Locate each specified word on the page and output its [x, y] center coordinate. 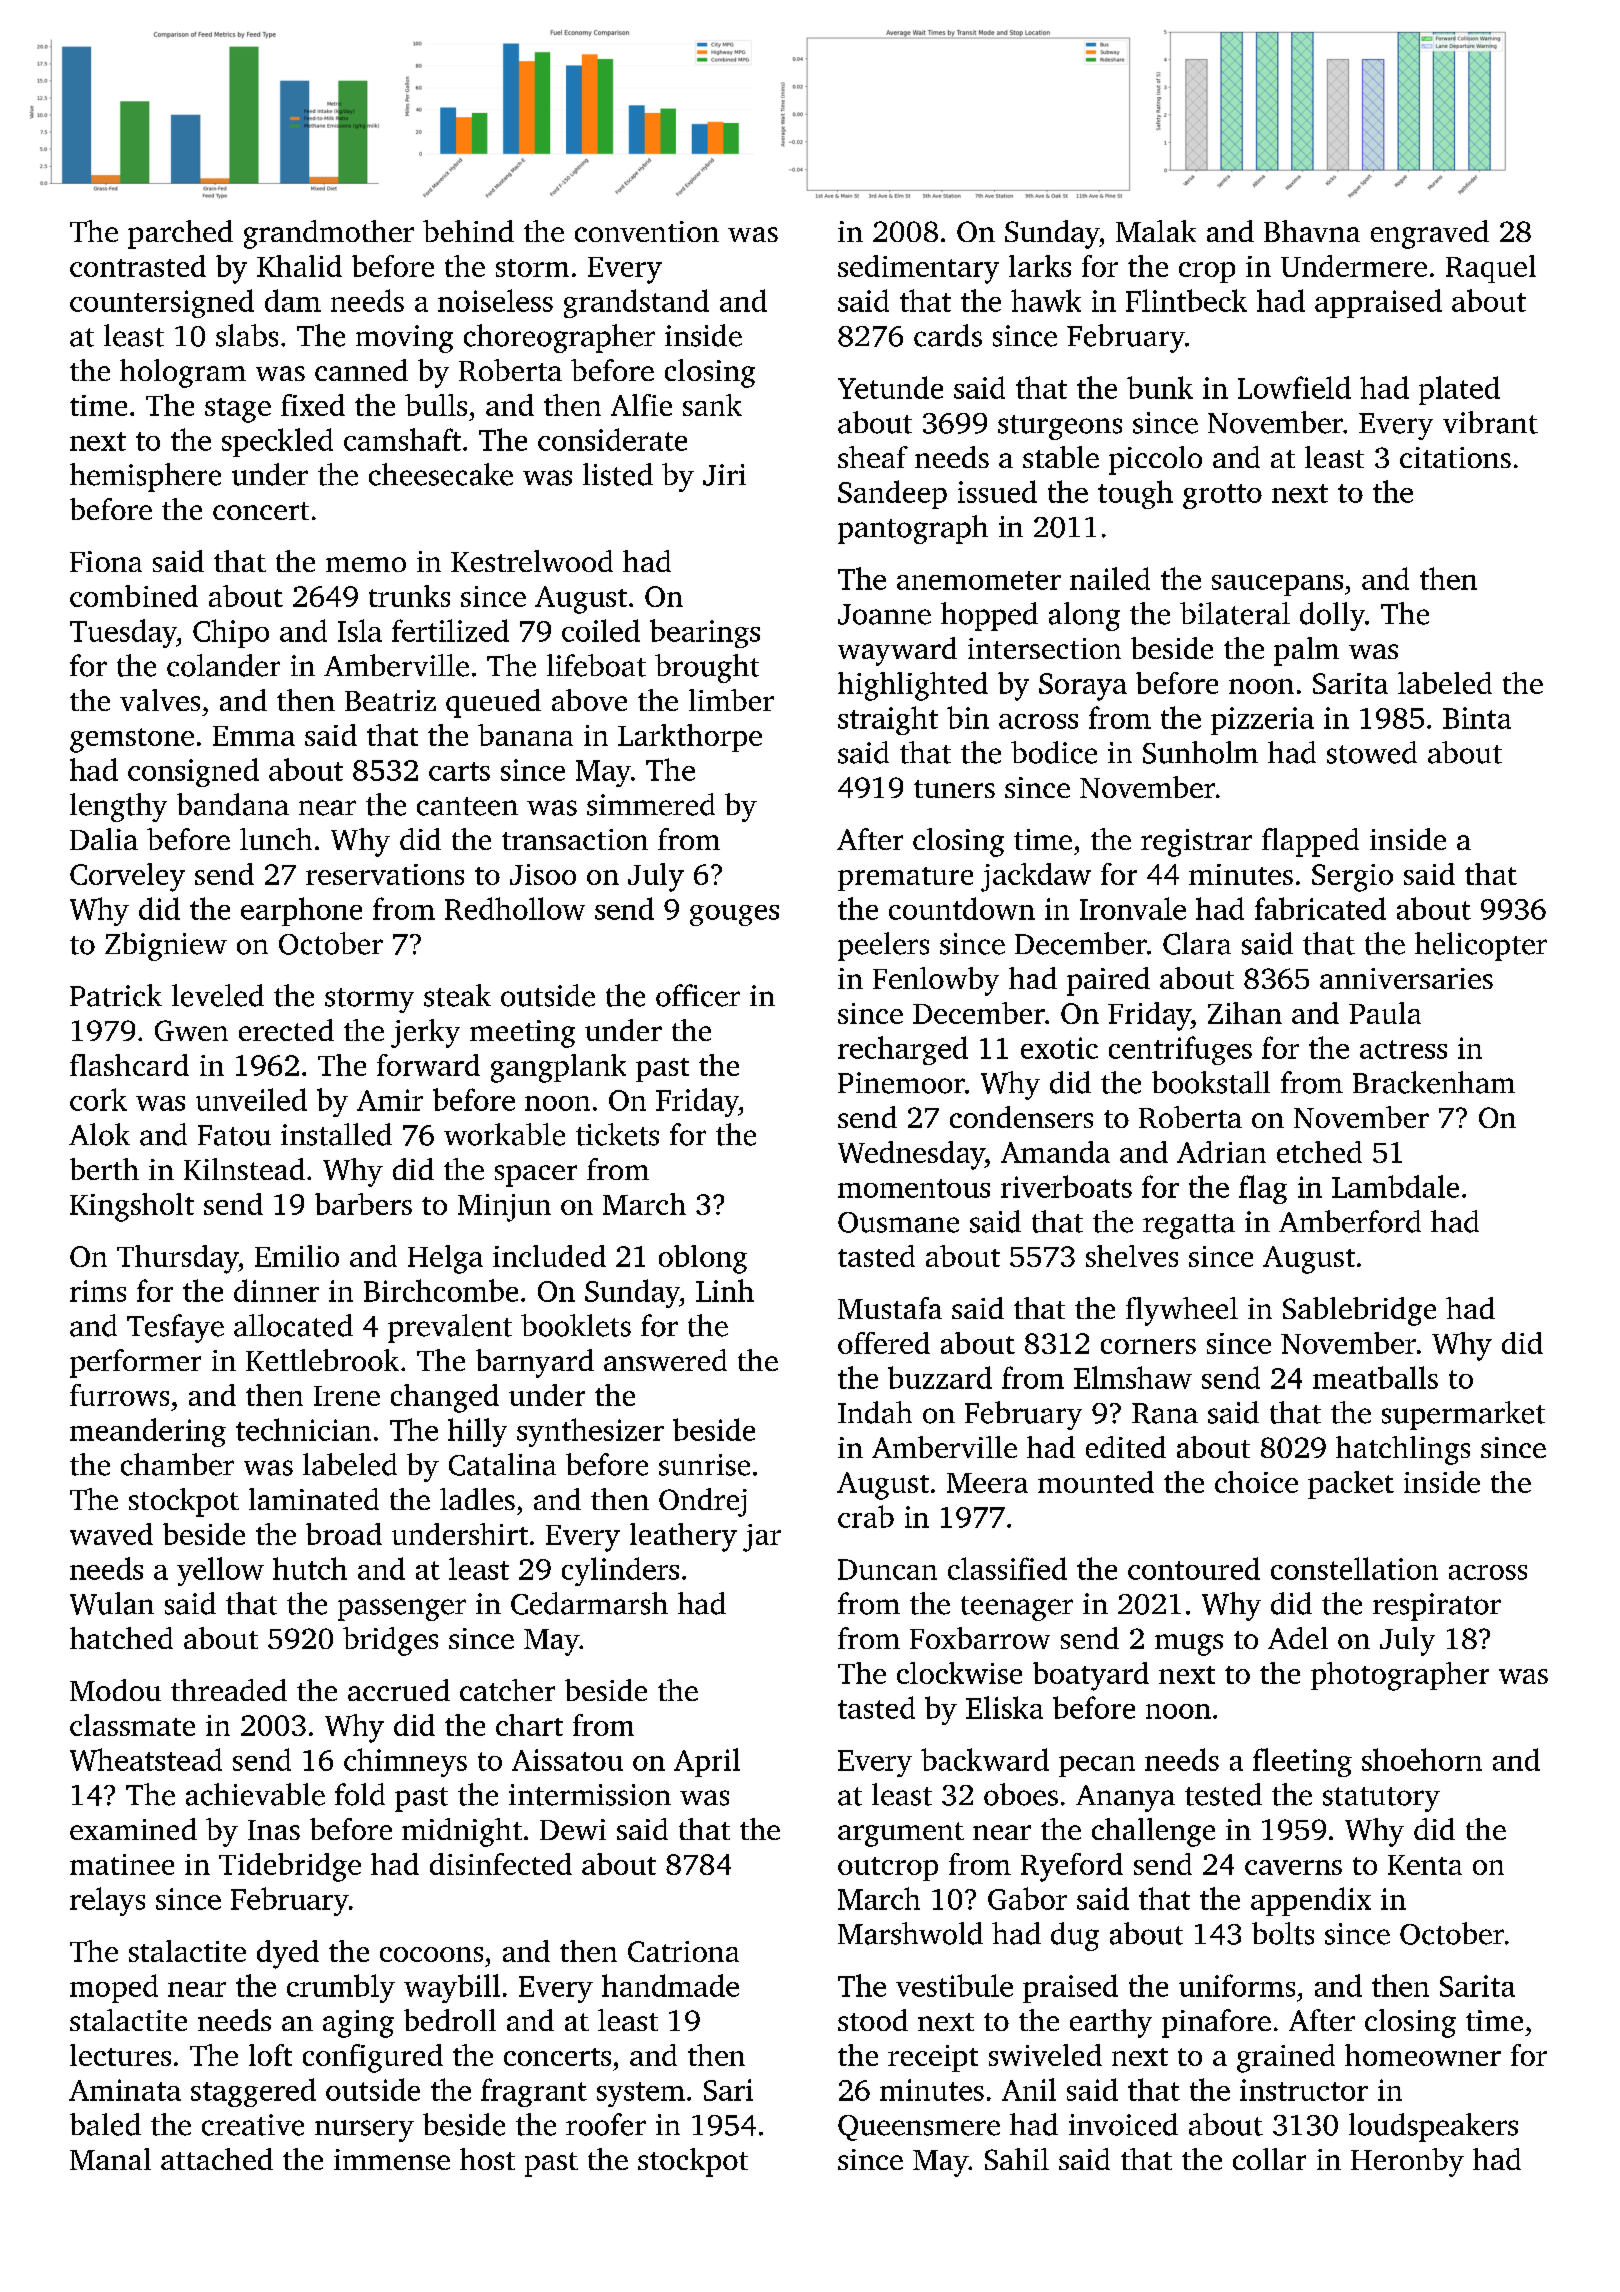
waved [111, 1534]
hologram [183, 373]
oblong [703, 1259]
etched [1319, 1152]
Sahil [1017, 2159]
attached [217, 2159]
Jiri [724, 475]
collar [1269, 2159]
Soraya [1083, 687]
